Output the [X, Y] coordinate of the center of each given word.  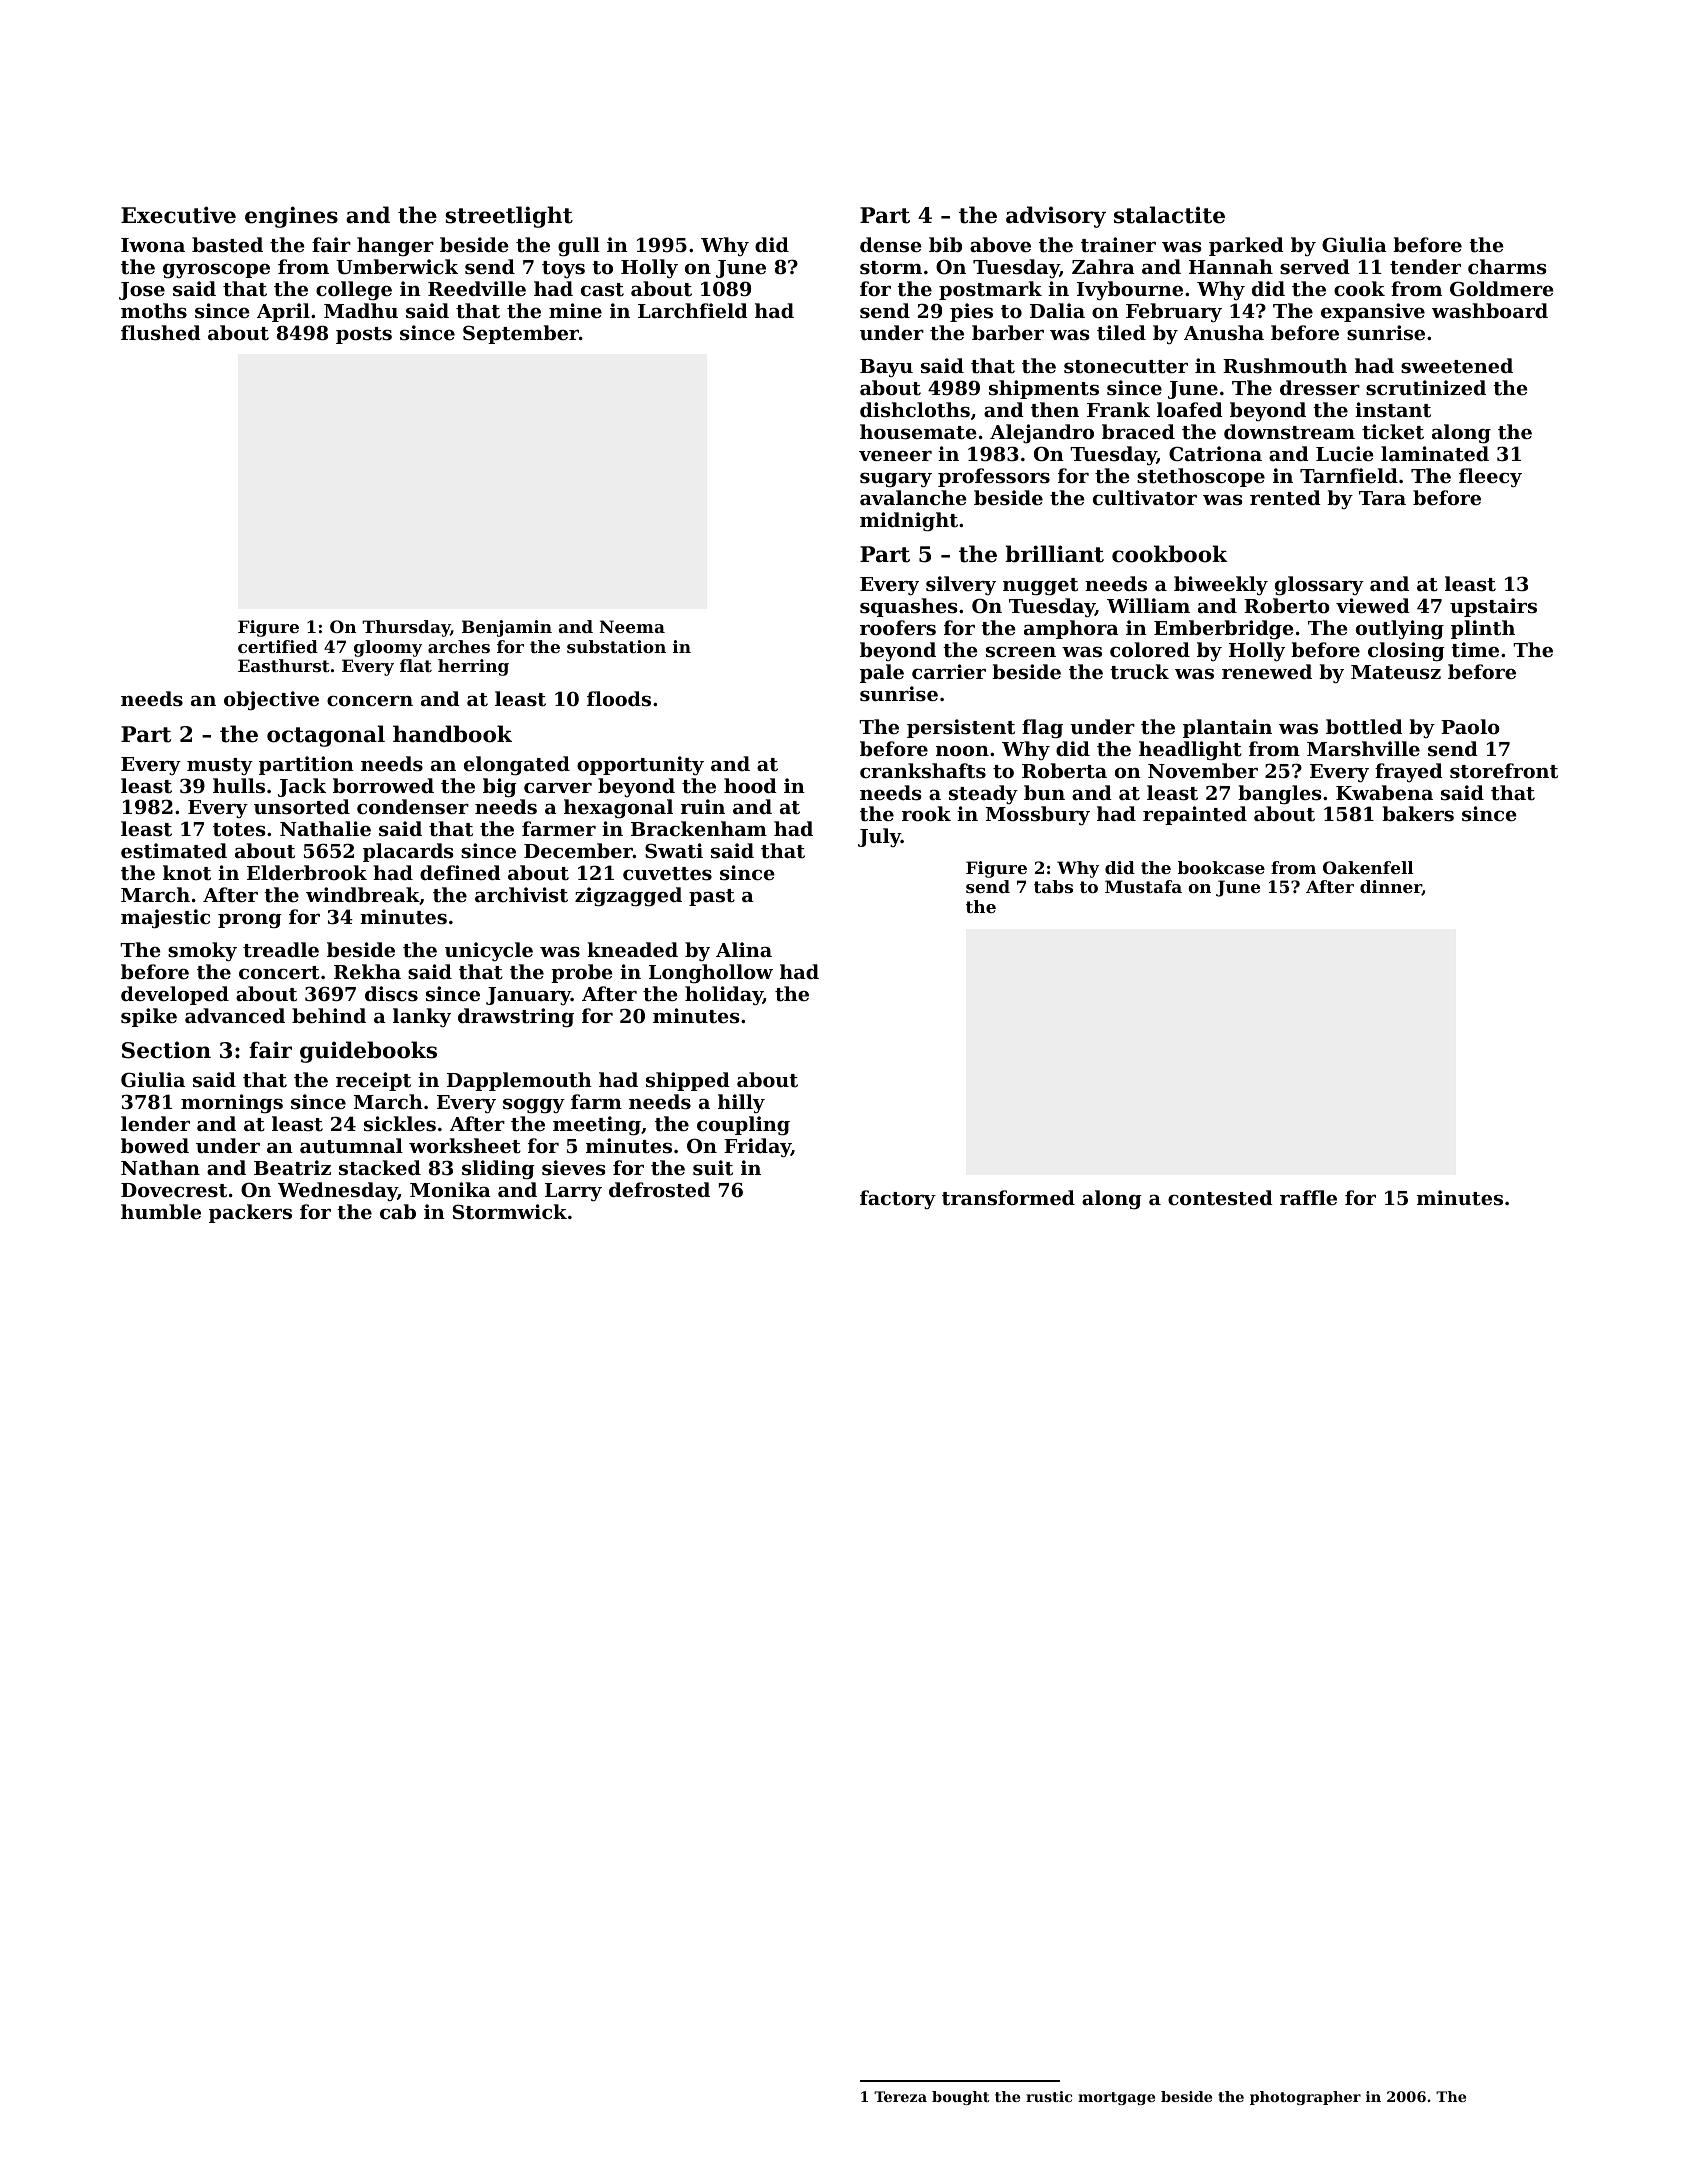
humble [161, 1211]
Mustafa [1143, 886]
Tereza [900, 2096]
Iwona [153, 245]
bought [960, 2098]
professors [994, 477]
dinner [1391, 887]
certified [278, 646]
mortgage [1116, 2098]
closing [1406, 652]
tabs [1053, 886]
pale [882, 673]
